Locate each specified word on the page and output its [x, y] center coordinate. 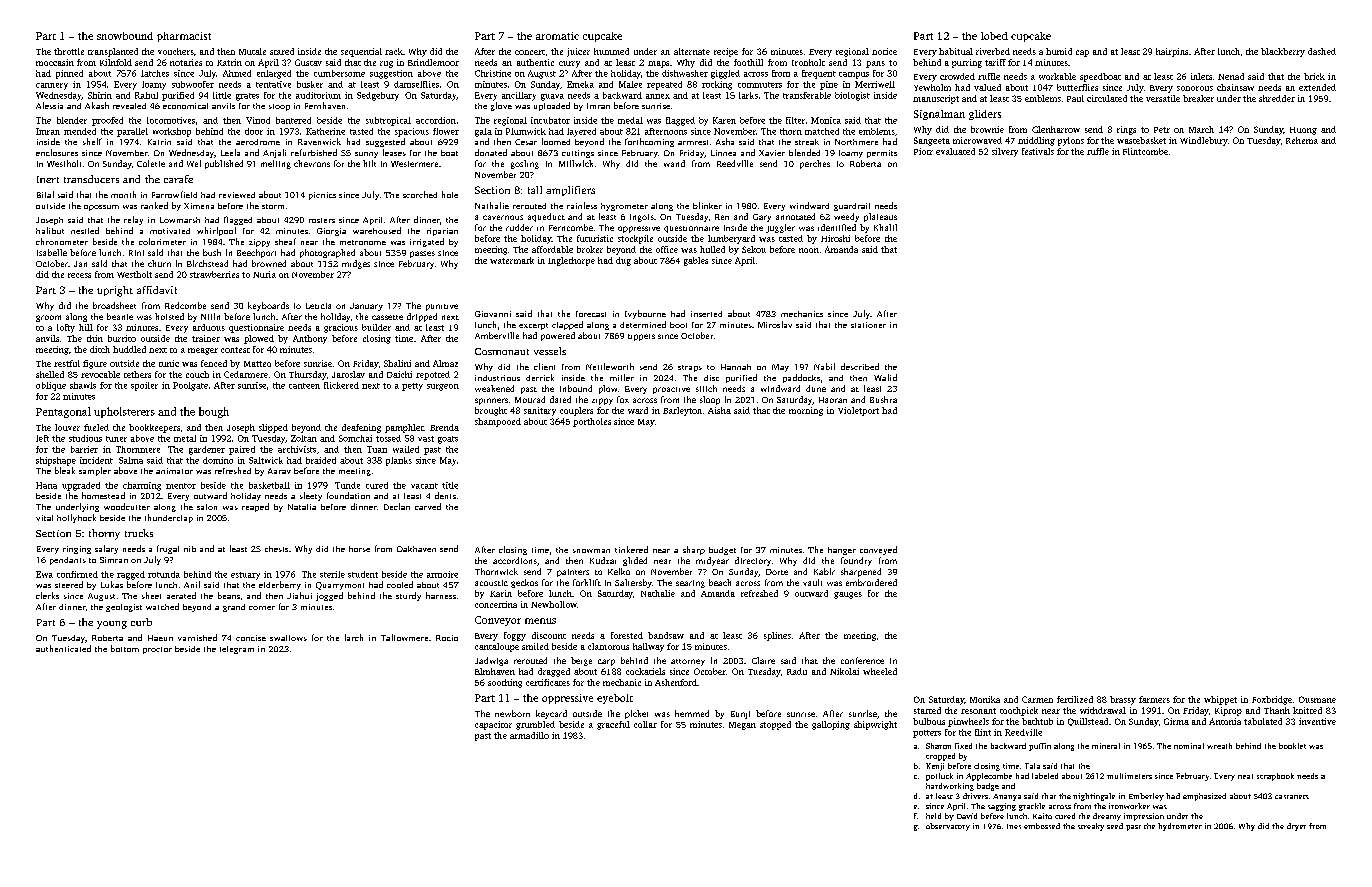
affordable [552, 249]
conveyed [878, 550]
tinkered [631, 549]
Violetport [858, 411]
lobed [994, 36]
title [450, 485]
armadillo [529, 735]
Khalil [885, 227]
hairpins [1172, 52]
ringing [77, 550]
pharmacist [184, 37]
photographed [327, 253]
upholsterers [124, 412]
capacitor [493, 725]
